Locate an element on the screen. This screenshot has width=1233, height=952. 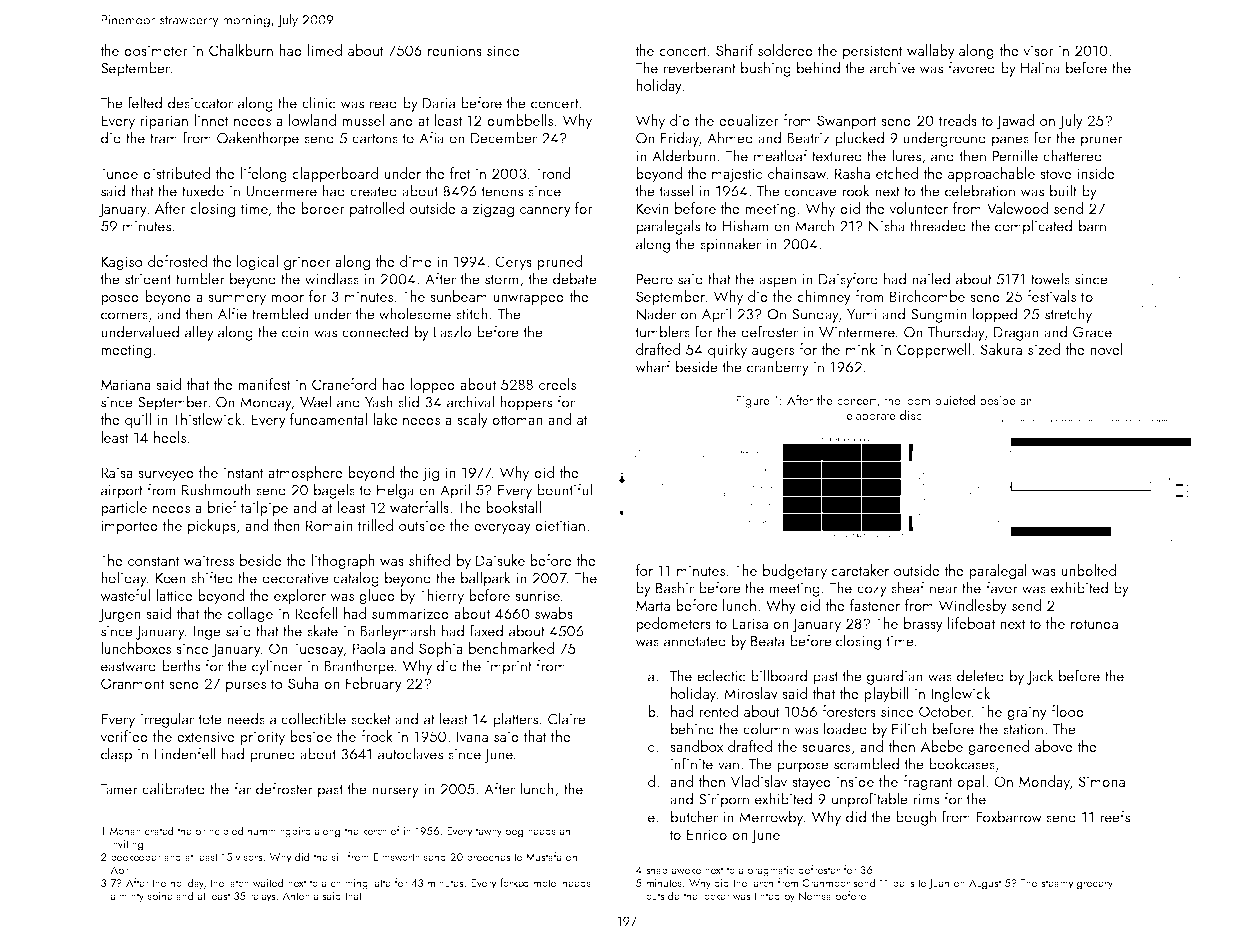
reunions is located at coordinates (455, 50).
